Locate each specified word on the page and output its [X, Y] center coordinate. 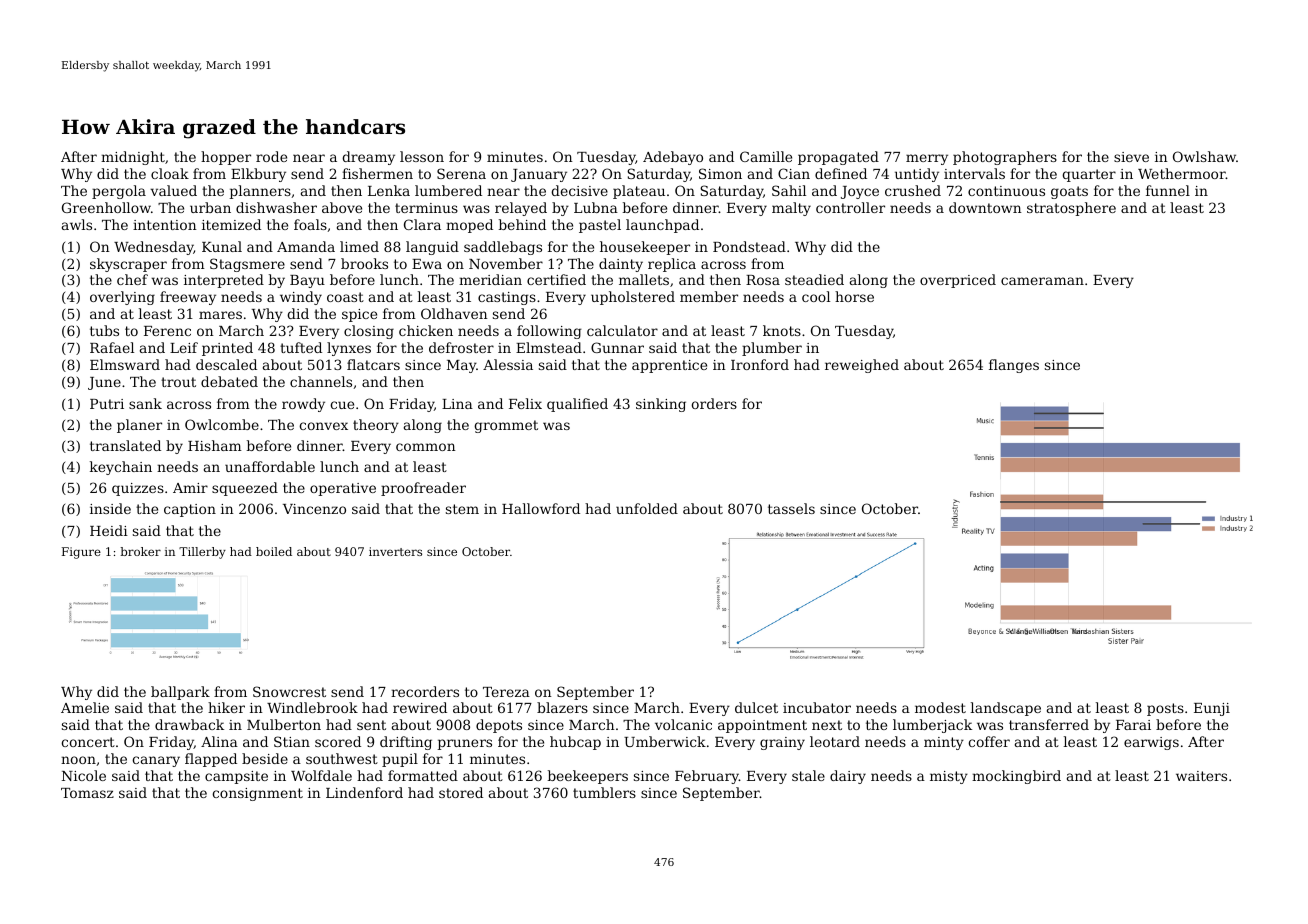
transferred [1049, 724]
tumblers [604, 792]
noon [78, 760]
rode [271, 156]
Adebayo [673, 158]
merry [927, 159]
